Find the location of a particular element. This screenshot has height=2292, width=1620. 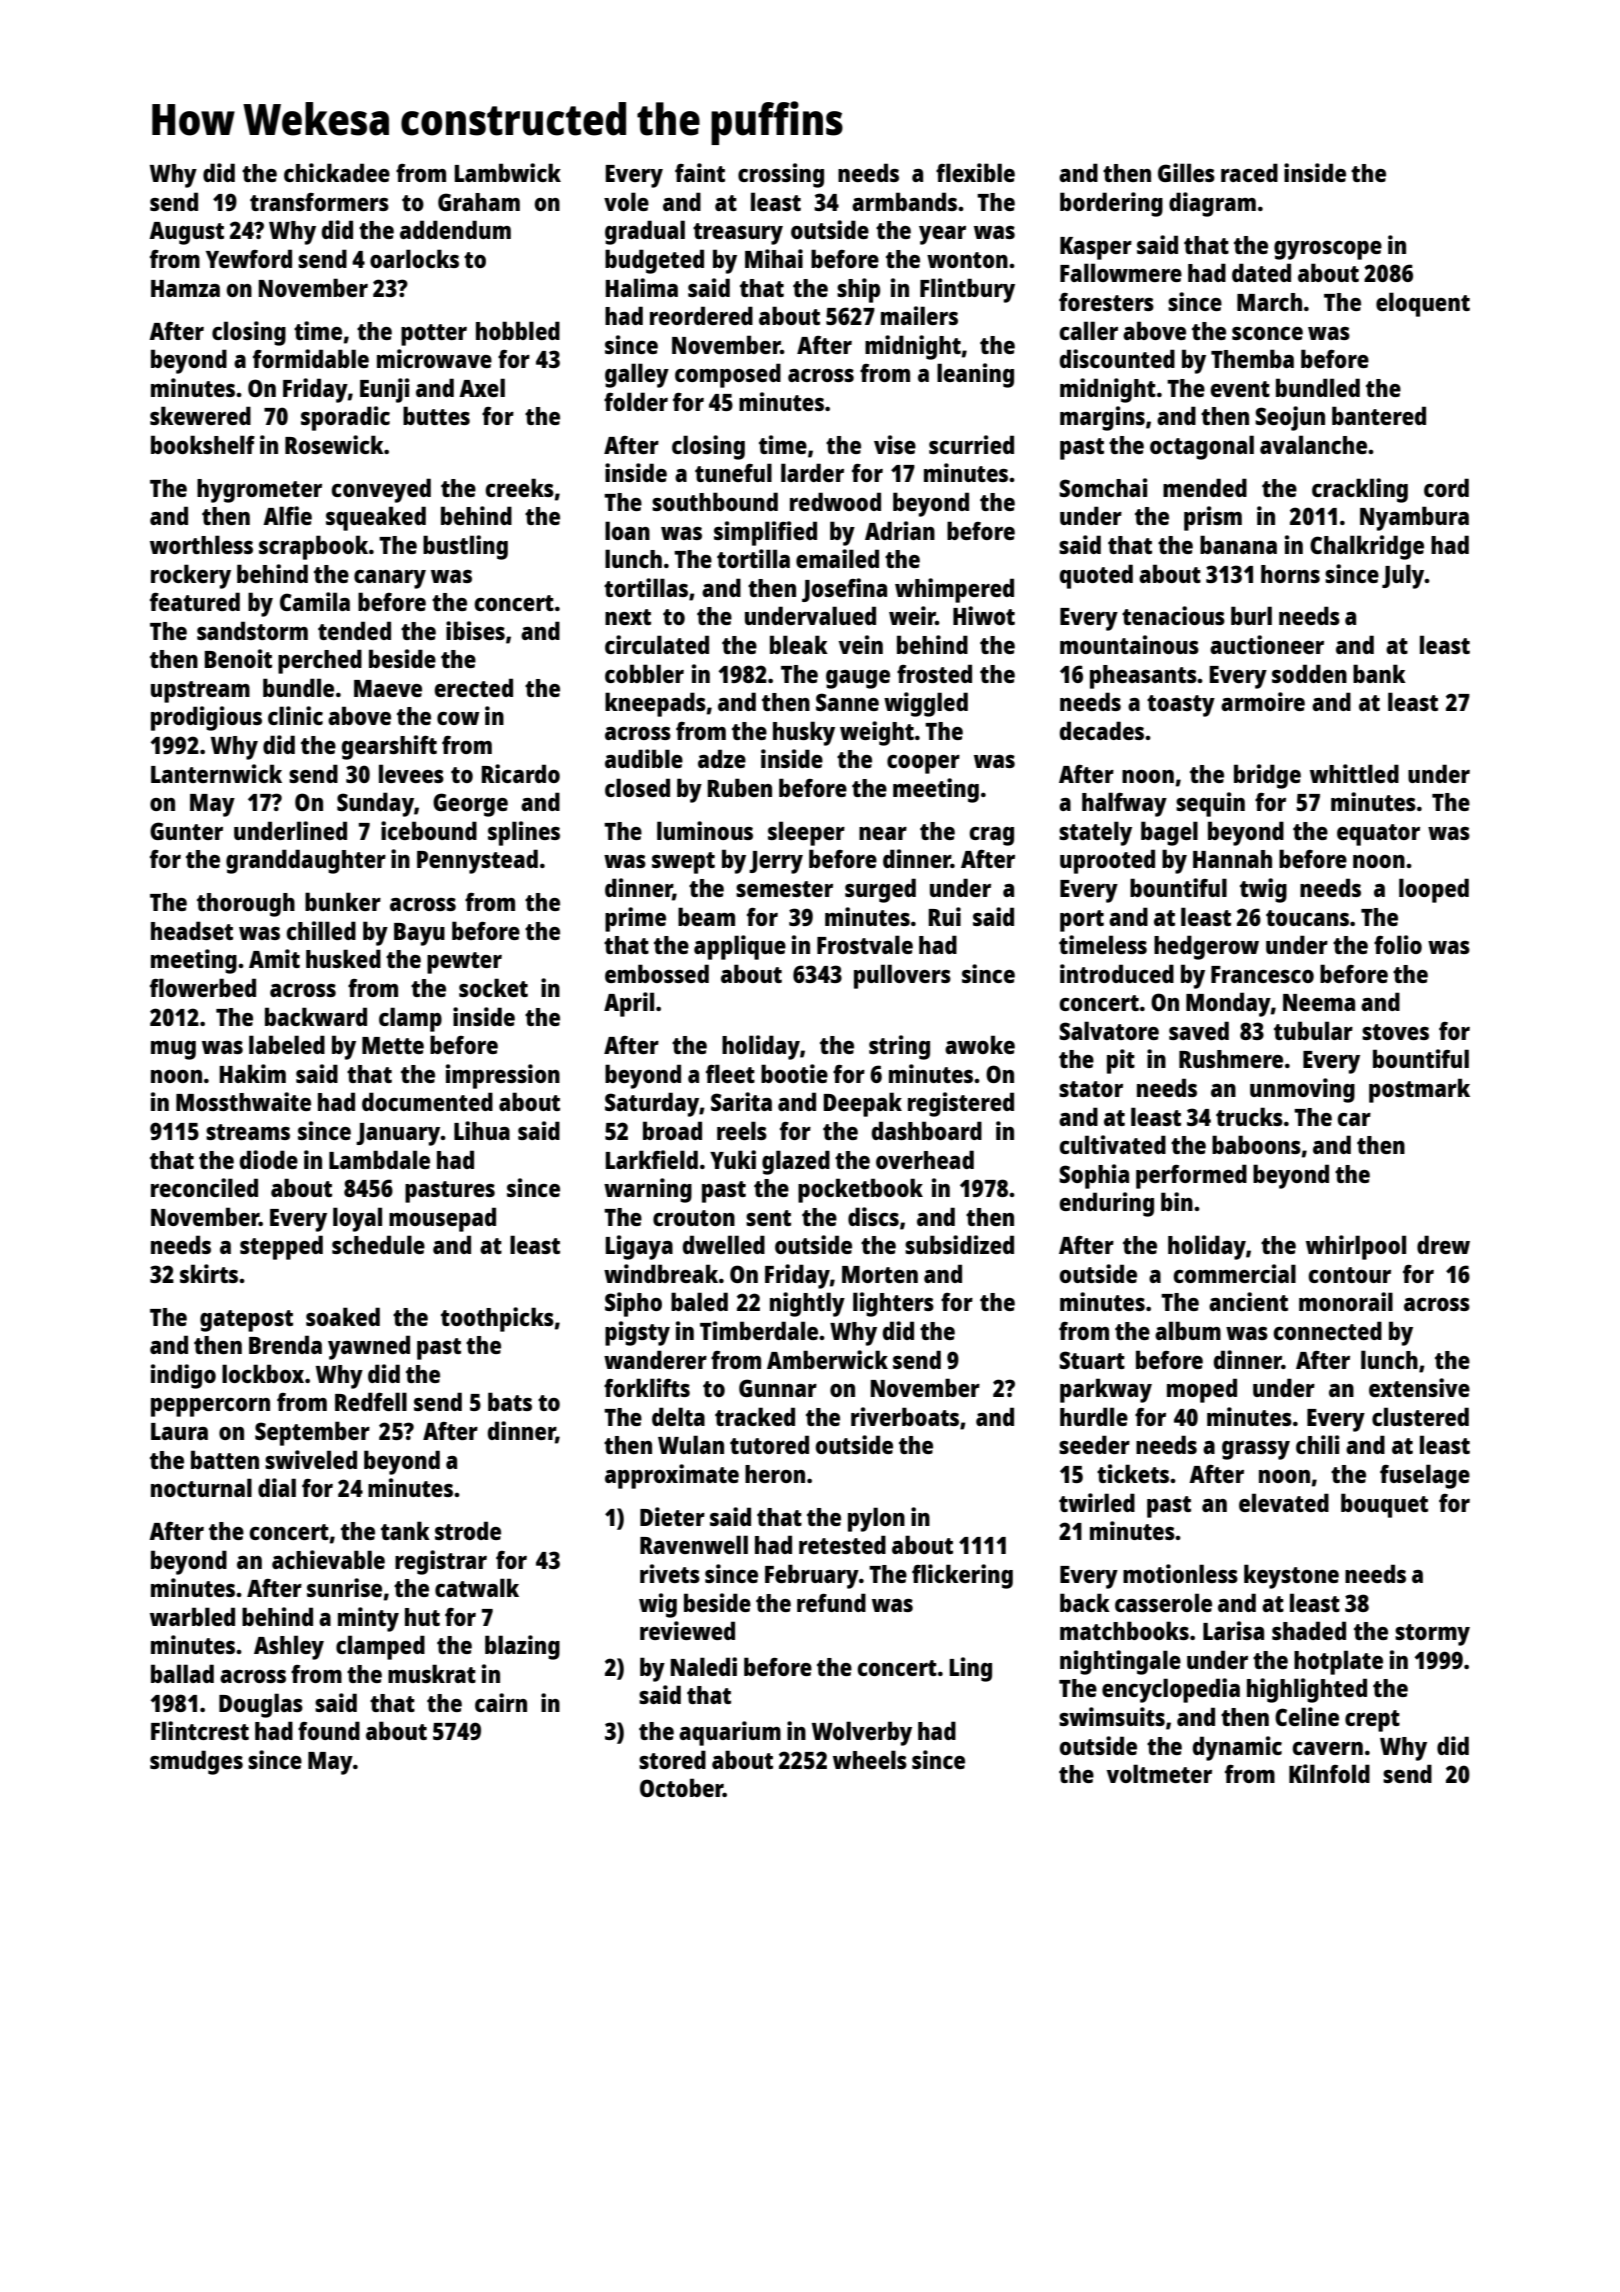

skewered is located at coordinates (200, 415).
